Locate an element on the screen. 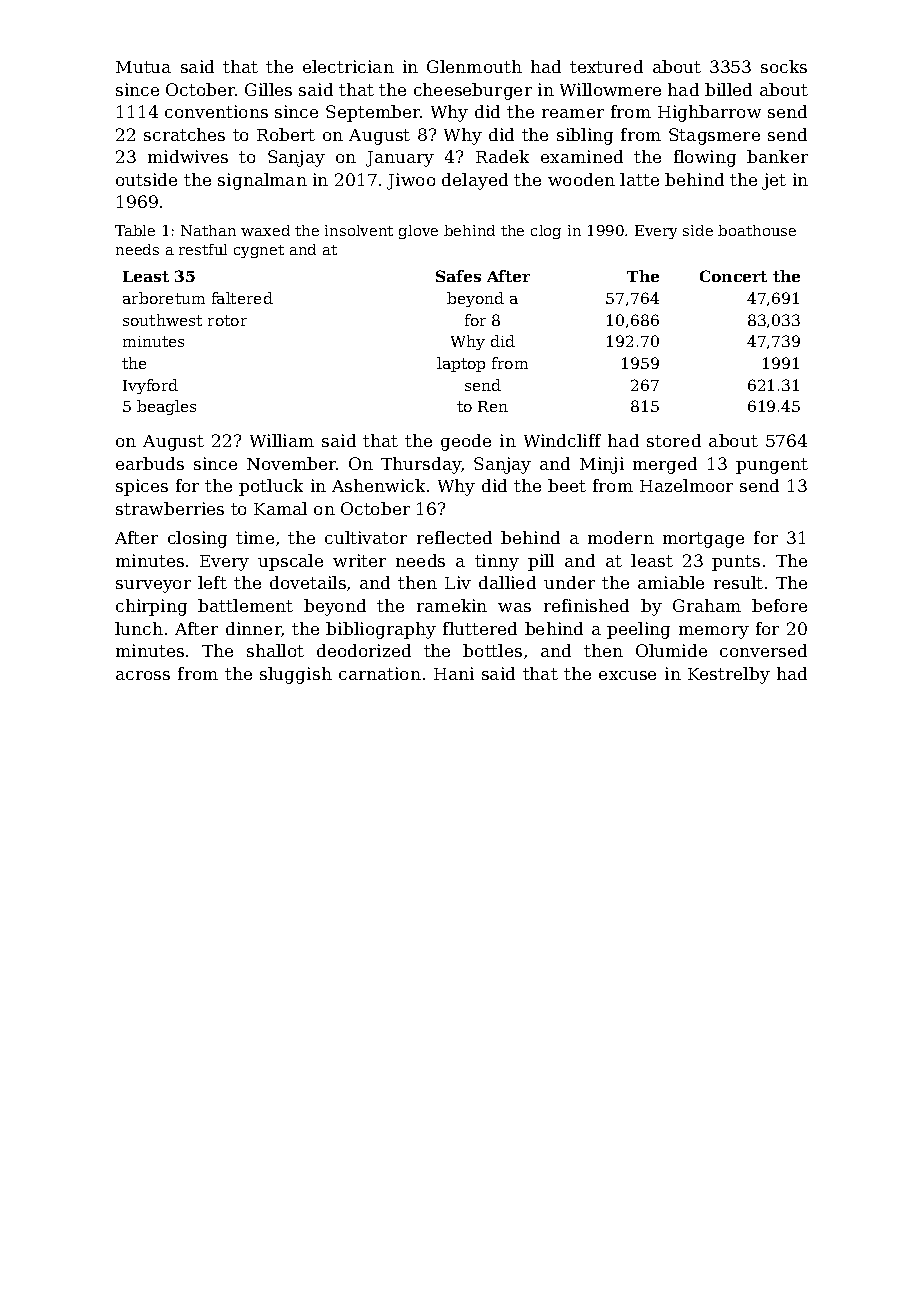  sluggish is located at coordinates (296, 675).
